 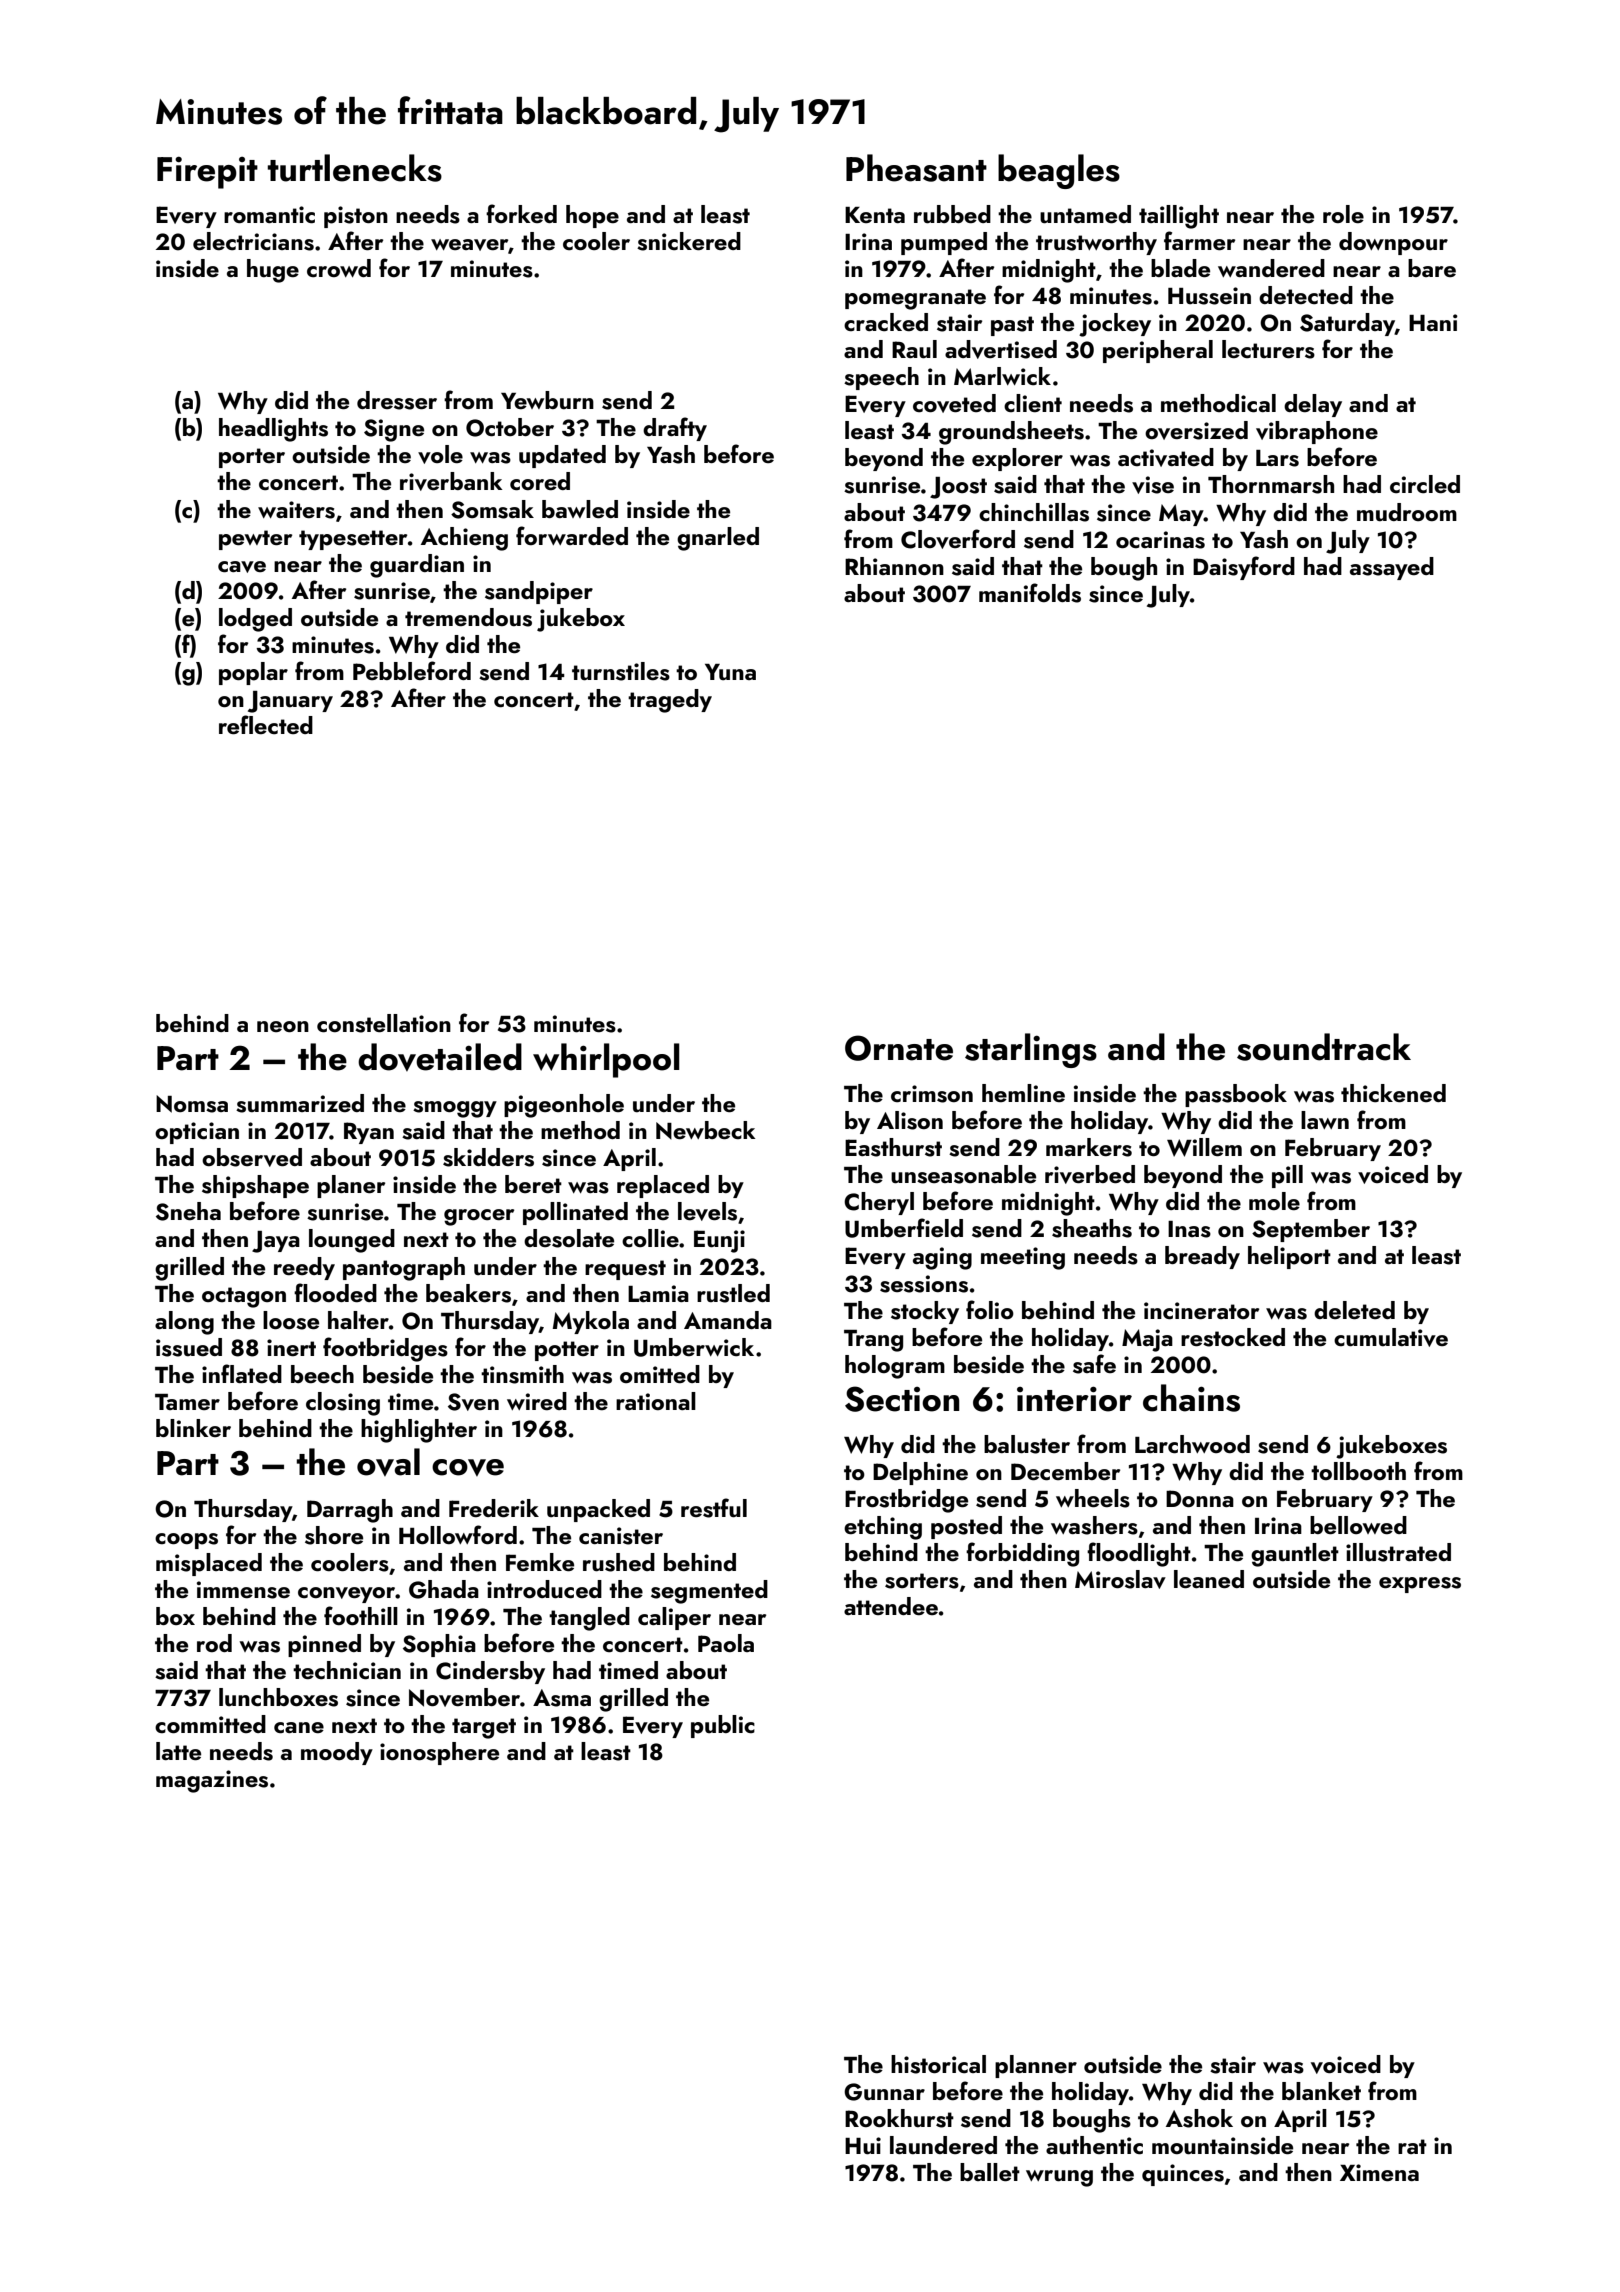 I want to click on assayed, so click(x=1392, y=568).
